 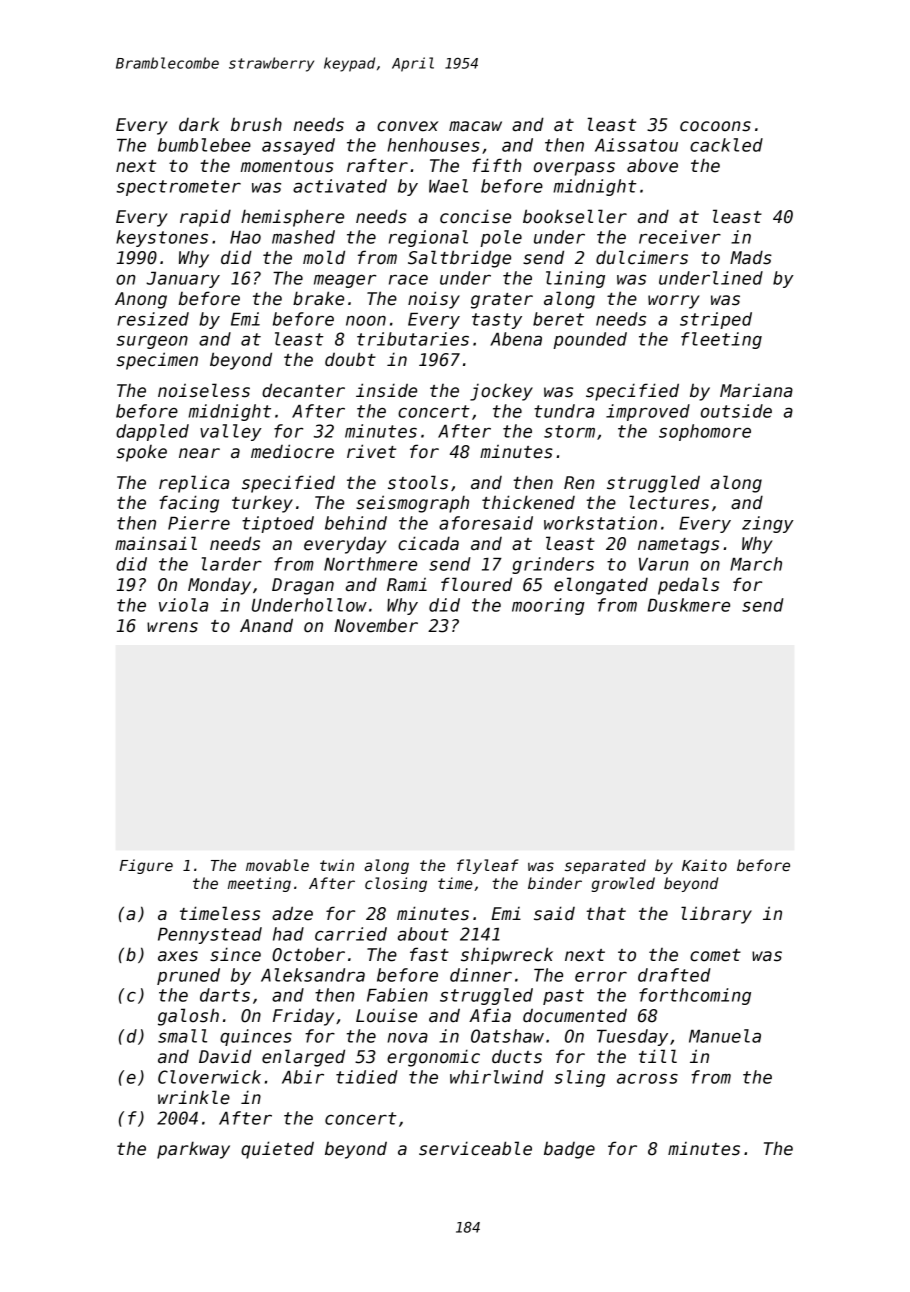 I want to click on macaw, so click(x=475, y=126).
